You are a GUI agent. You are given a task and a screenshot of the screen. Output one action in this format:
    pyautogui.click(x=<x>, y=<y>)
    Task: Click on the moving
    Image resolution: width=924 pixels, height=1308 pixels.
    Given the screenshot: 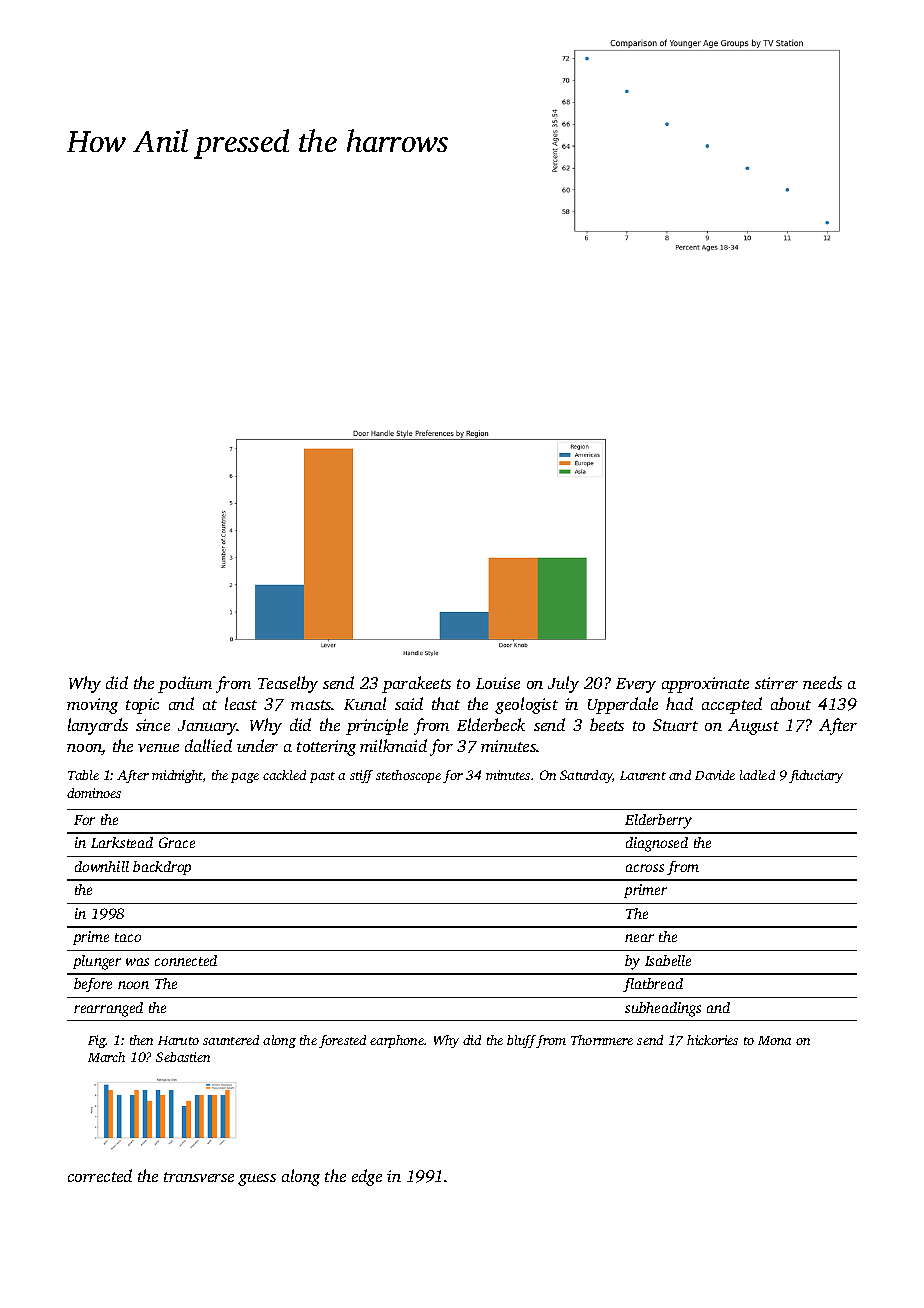 What is the action you would take?
    pyautogui.click(x=92, y=706)
